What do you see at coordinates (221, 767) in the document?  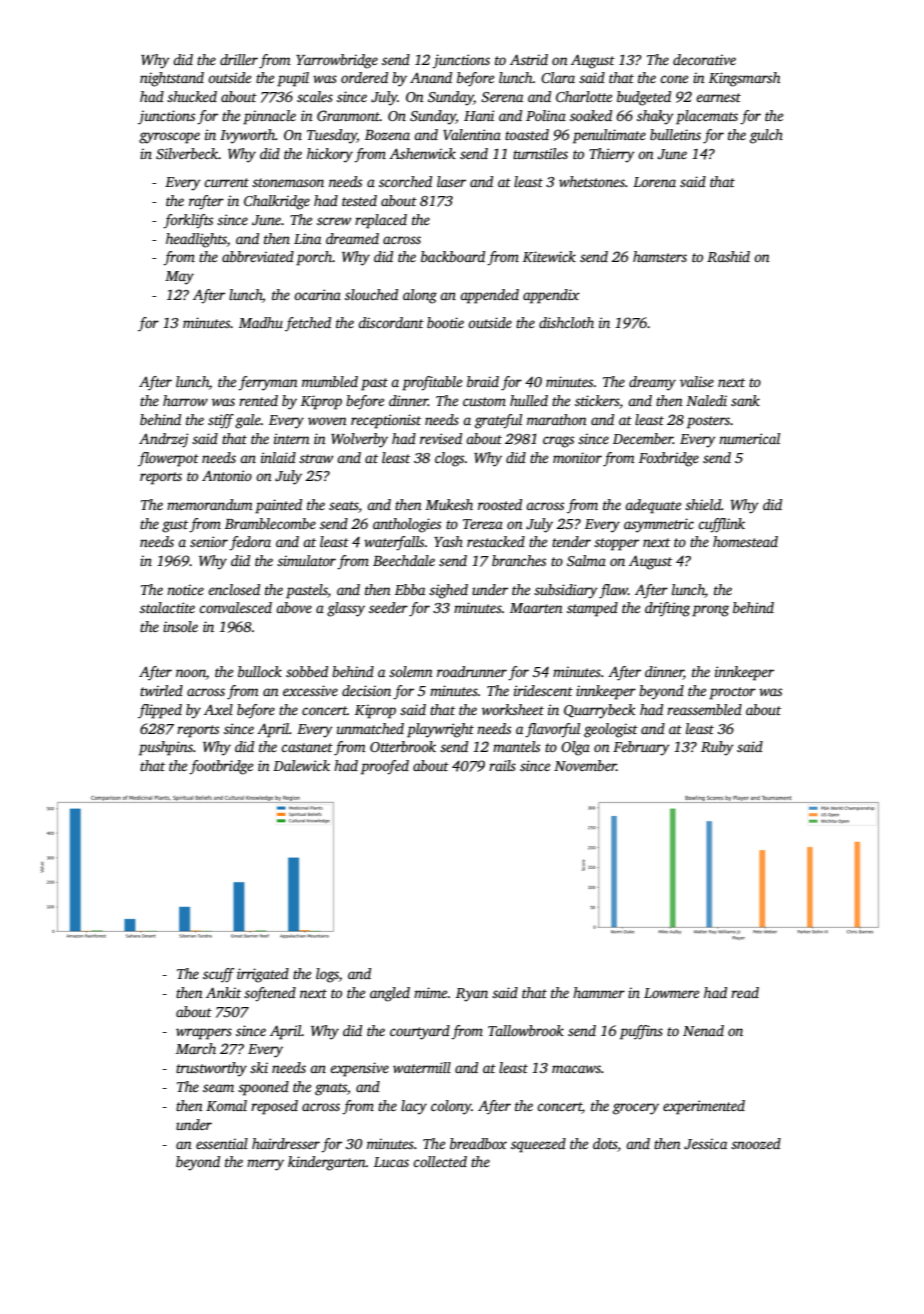 I see `footbridge` at bounding box center [221, 767].
